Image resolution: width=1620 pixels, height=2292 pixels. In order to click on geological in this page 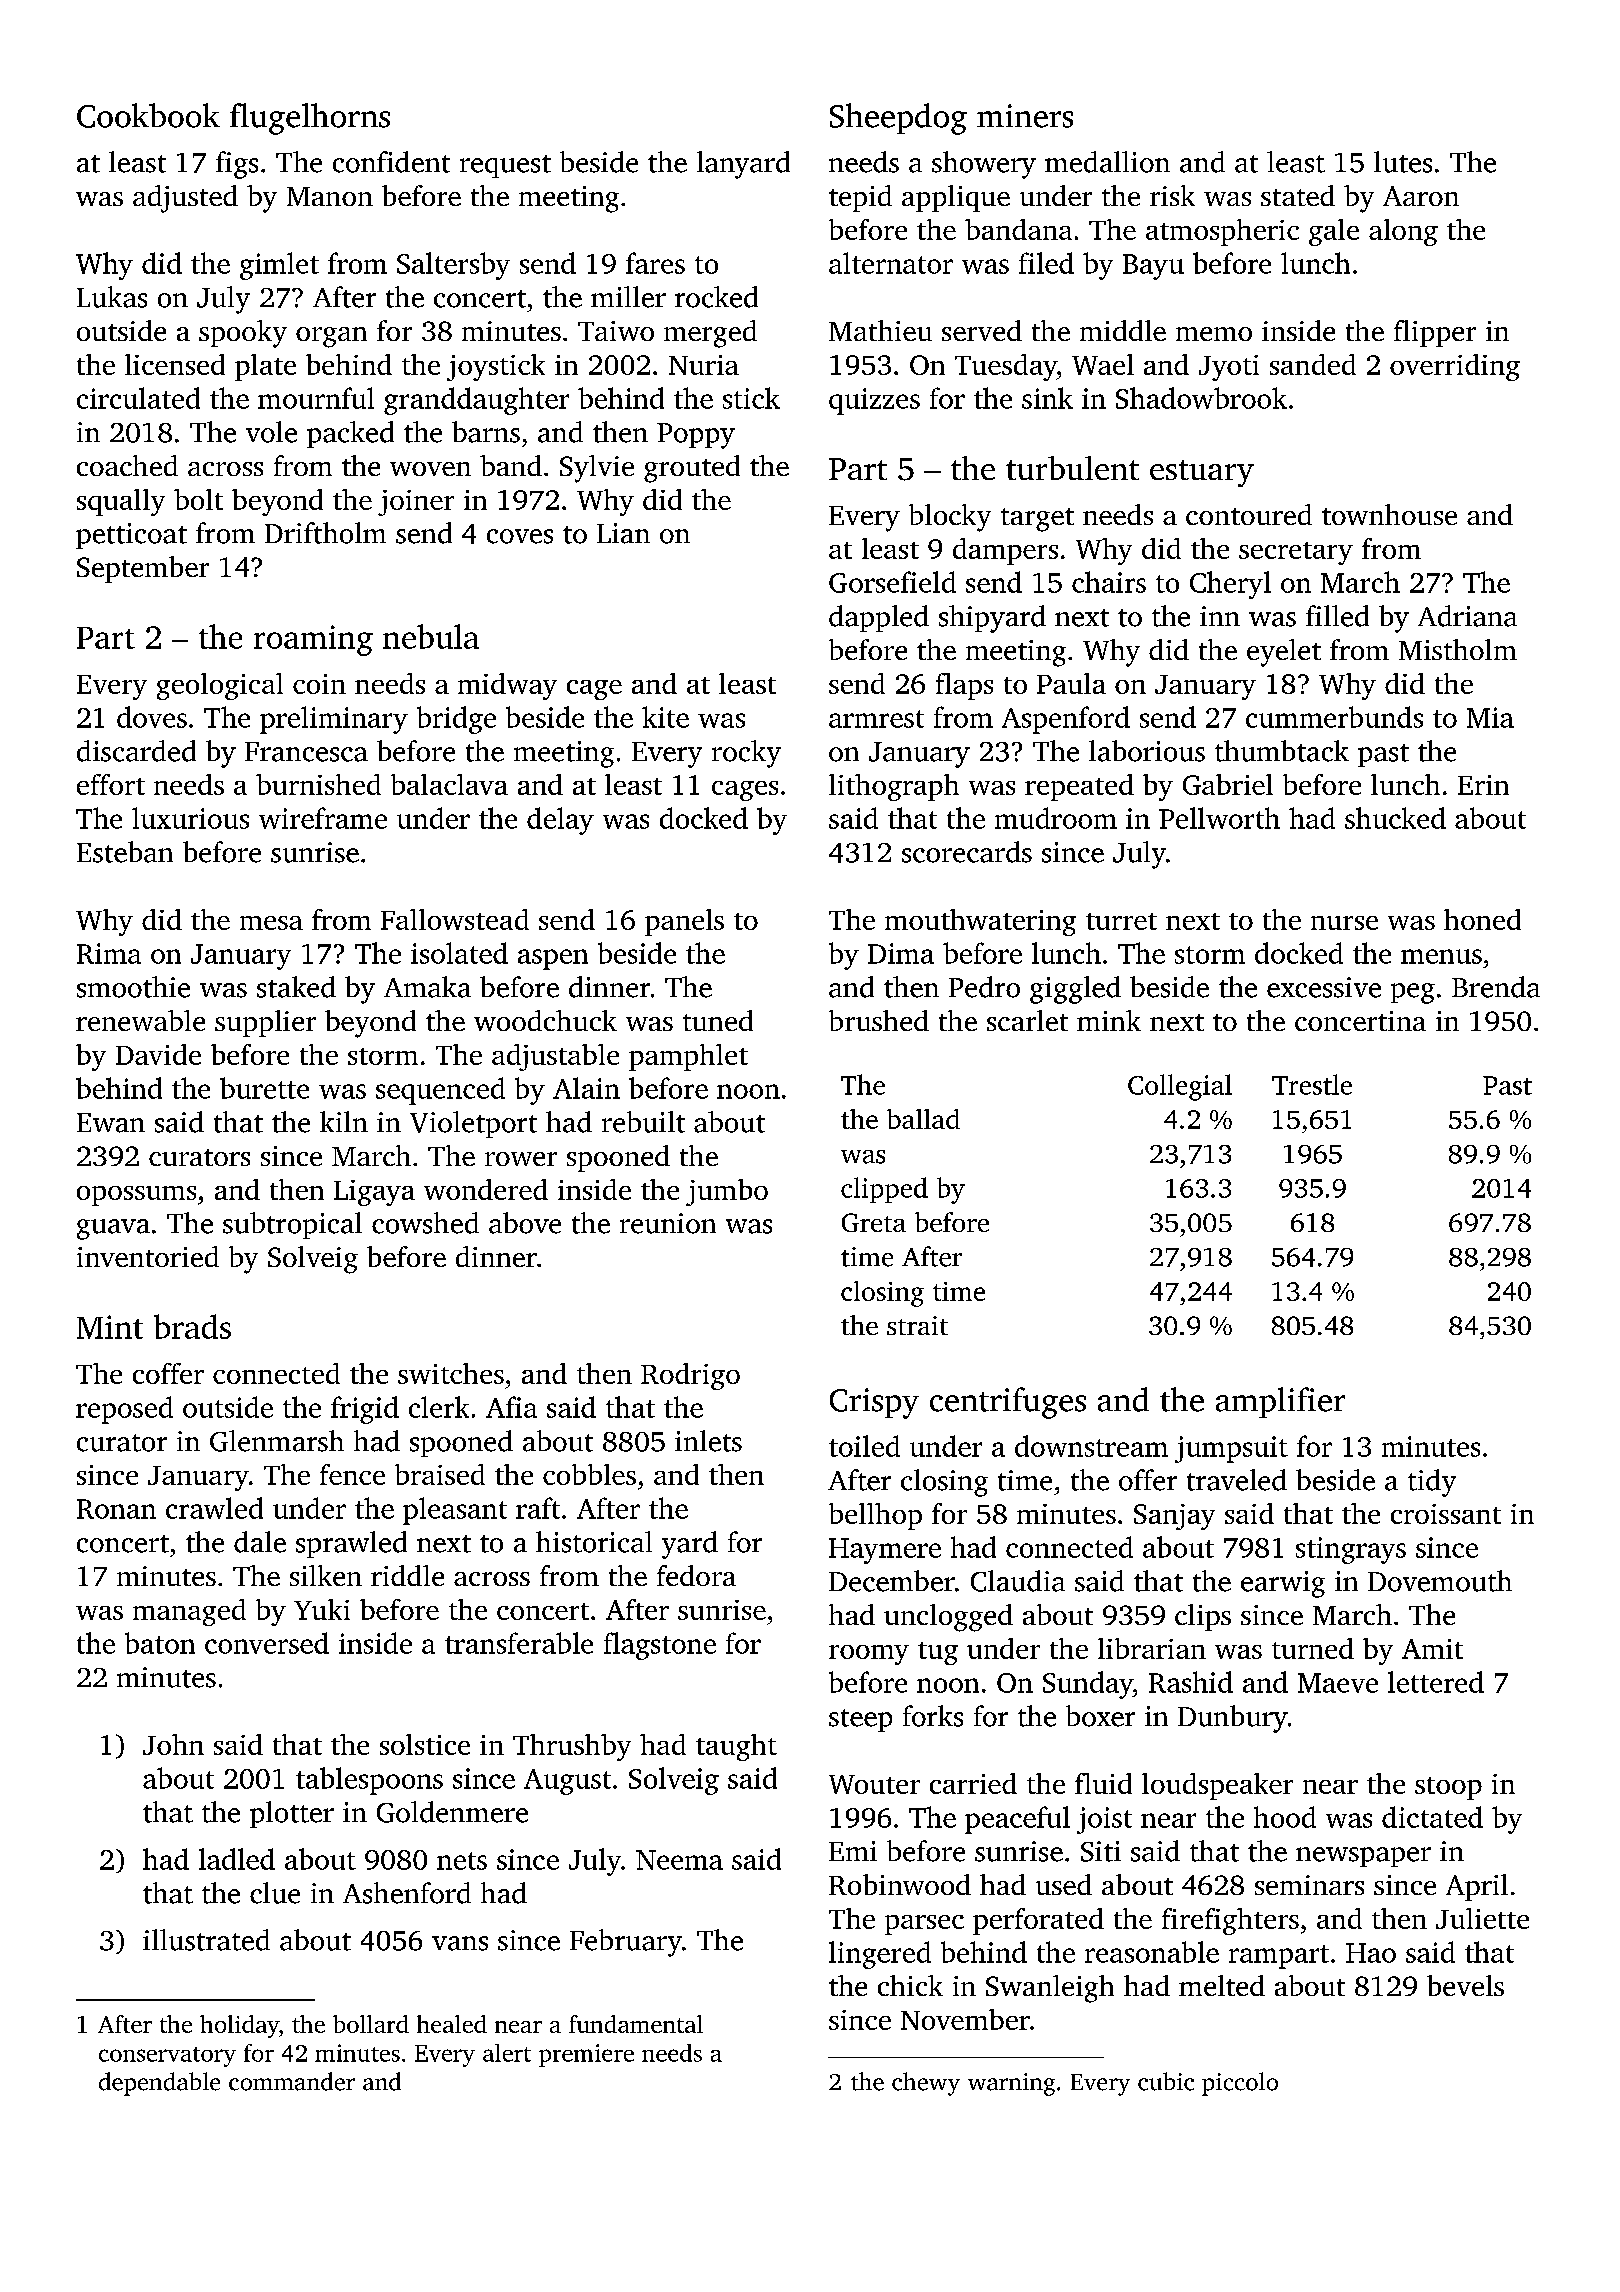, I will do `click(220, 686)`.
